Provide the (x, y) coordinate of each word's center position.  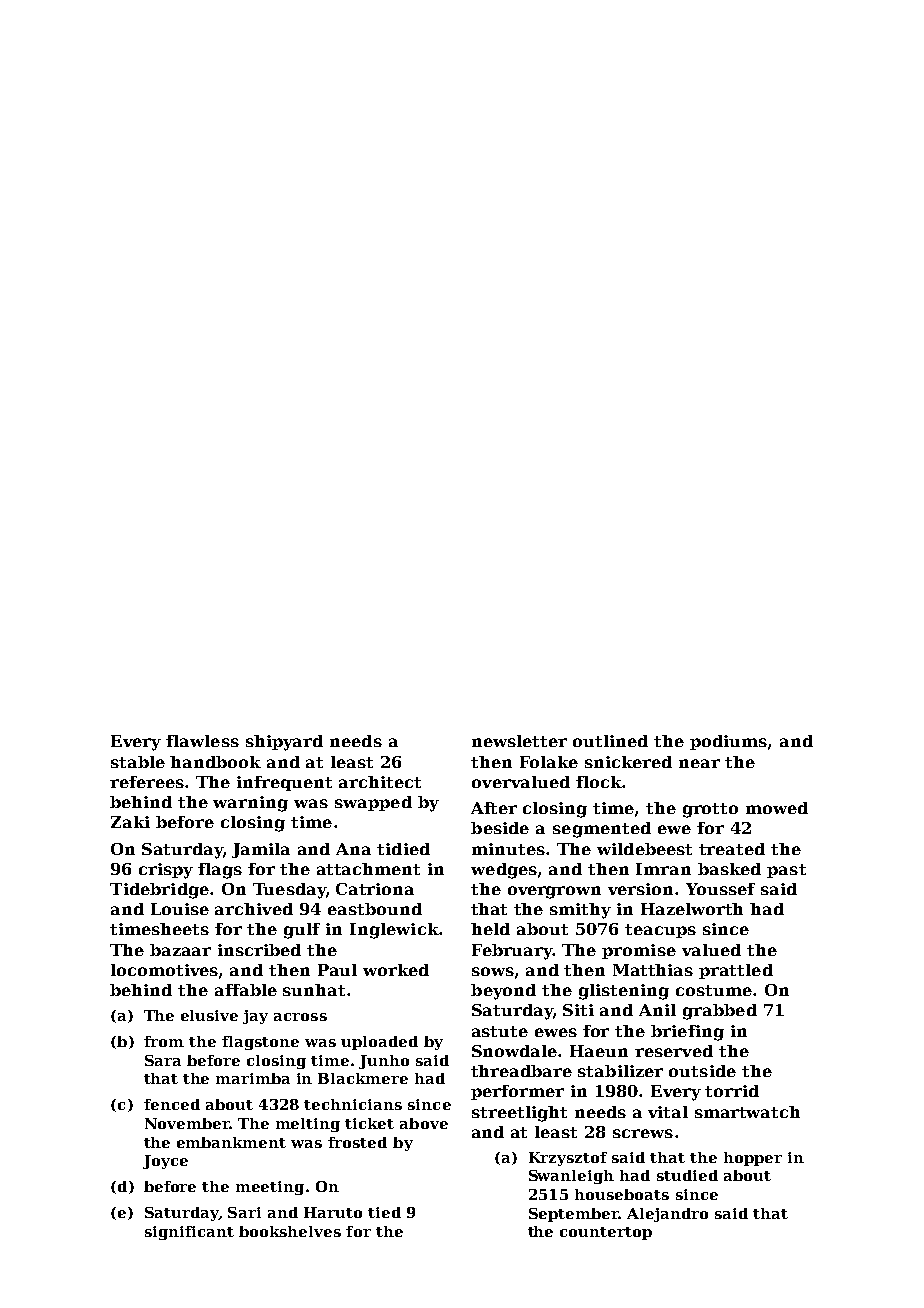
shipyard (284, 743)
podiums (728, 742)
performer (517, 1092)
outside (702, 1071)
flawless (202, 741)
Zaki (130, 822)
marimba (253, 1078)
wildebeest (644, 849)
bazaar (180, 950)
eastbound (375, 909)
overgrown (554, 892)
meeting (270, 1188)
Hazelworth (692, 909)
